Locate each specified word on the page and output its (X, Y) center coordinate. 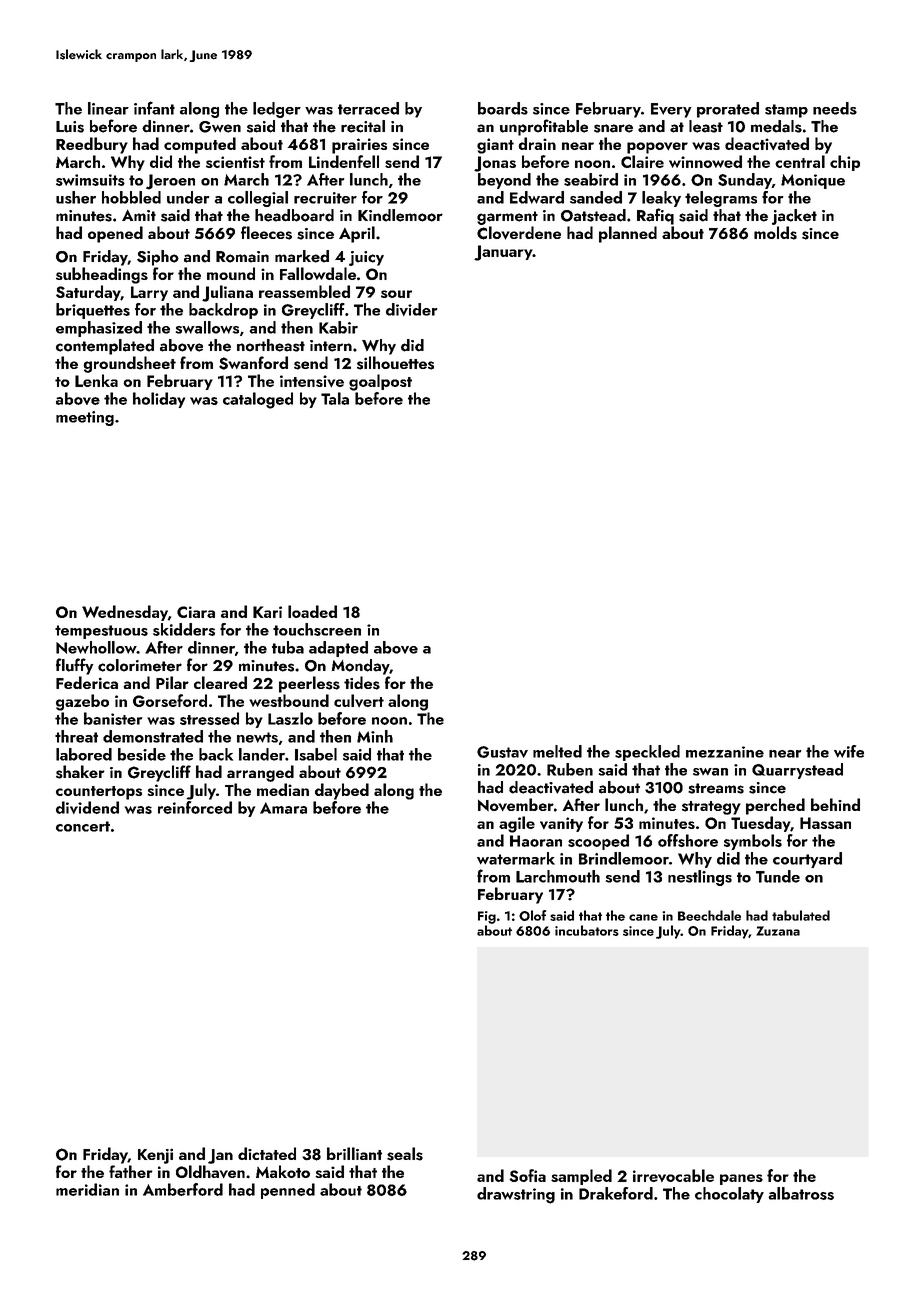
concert (83, 826)
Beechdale (709, 915)
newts (257, 737)
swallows (207, 327)
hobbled (131, 197)
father (131, 1171)
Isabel (316, 754)
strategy (711, 808)
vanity (561, 824)
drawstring (516, 1195)
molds (775, 233)
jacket (794, 217)
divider (411, 309)
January (503, 253)
